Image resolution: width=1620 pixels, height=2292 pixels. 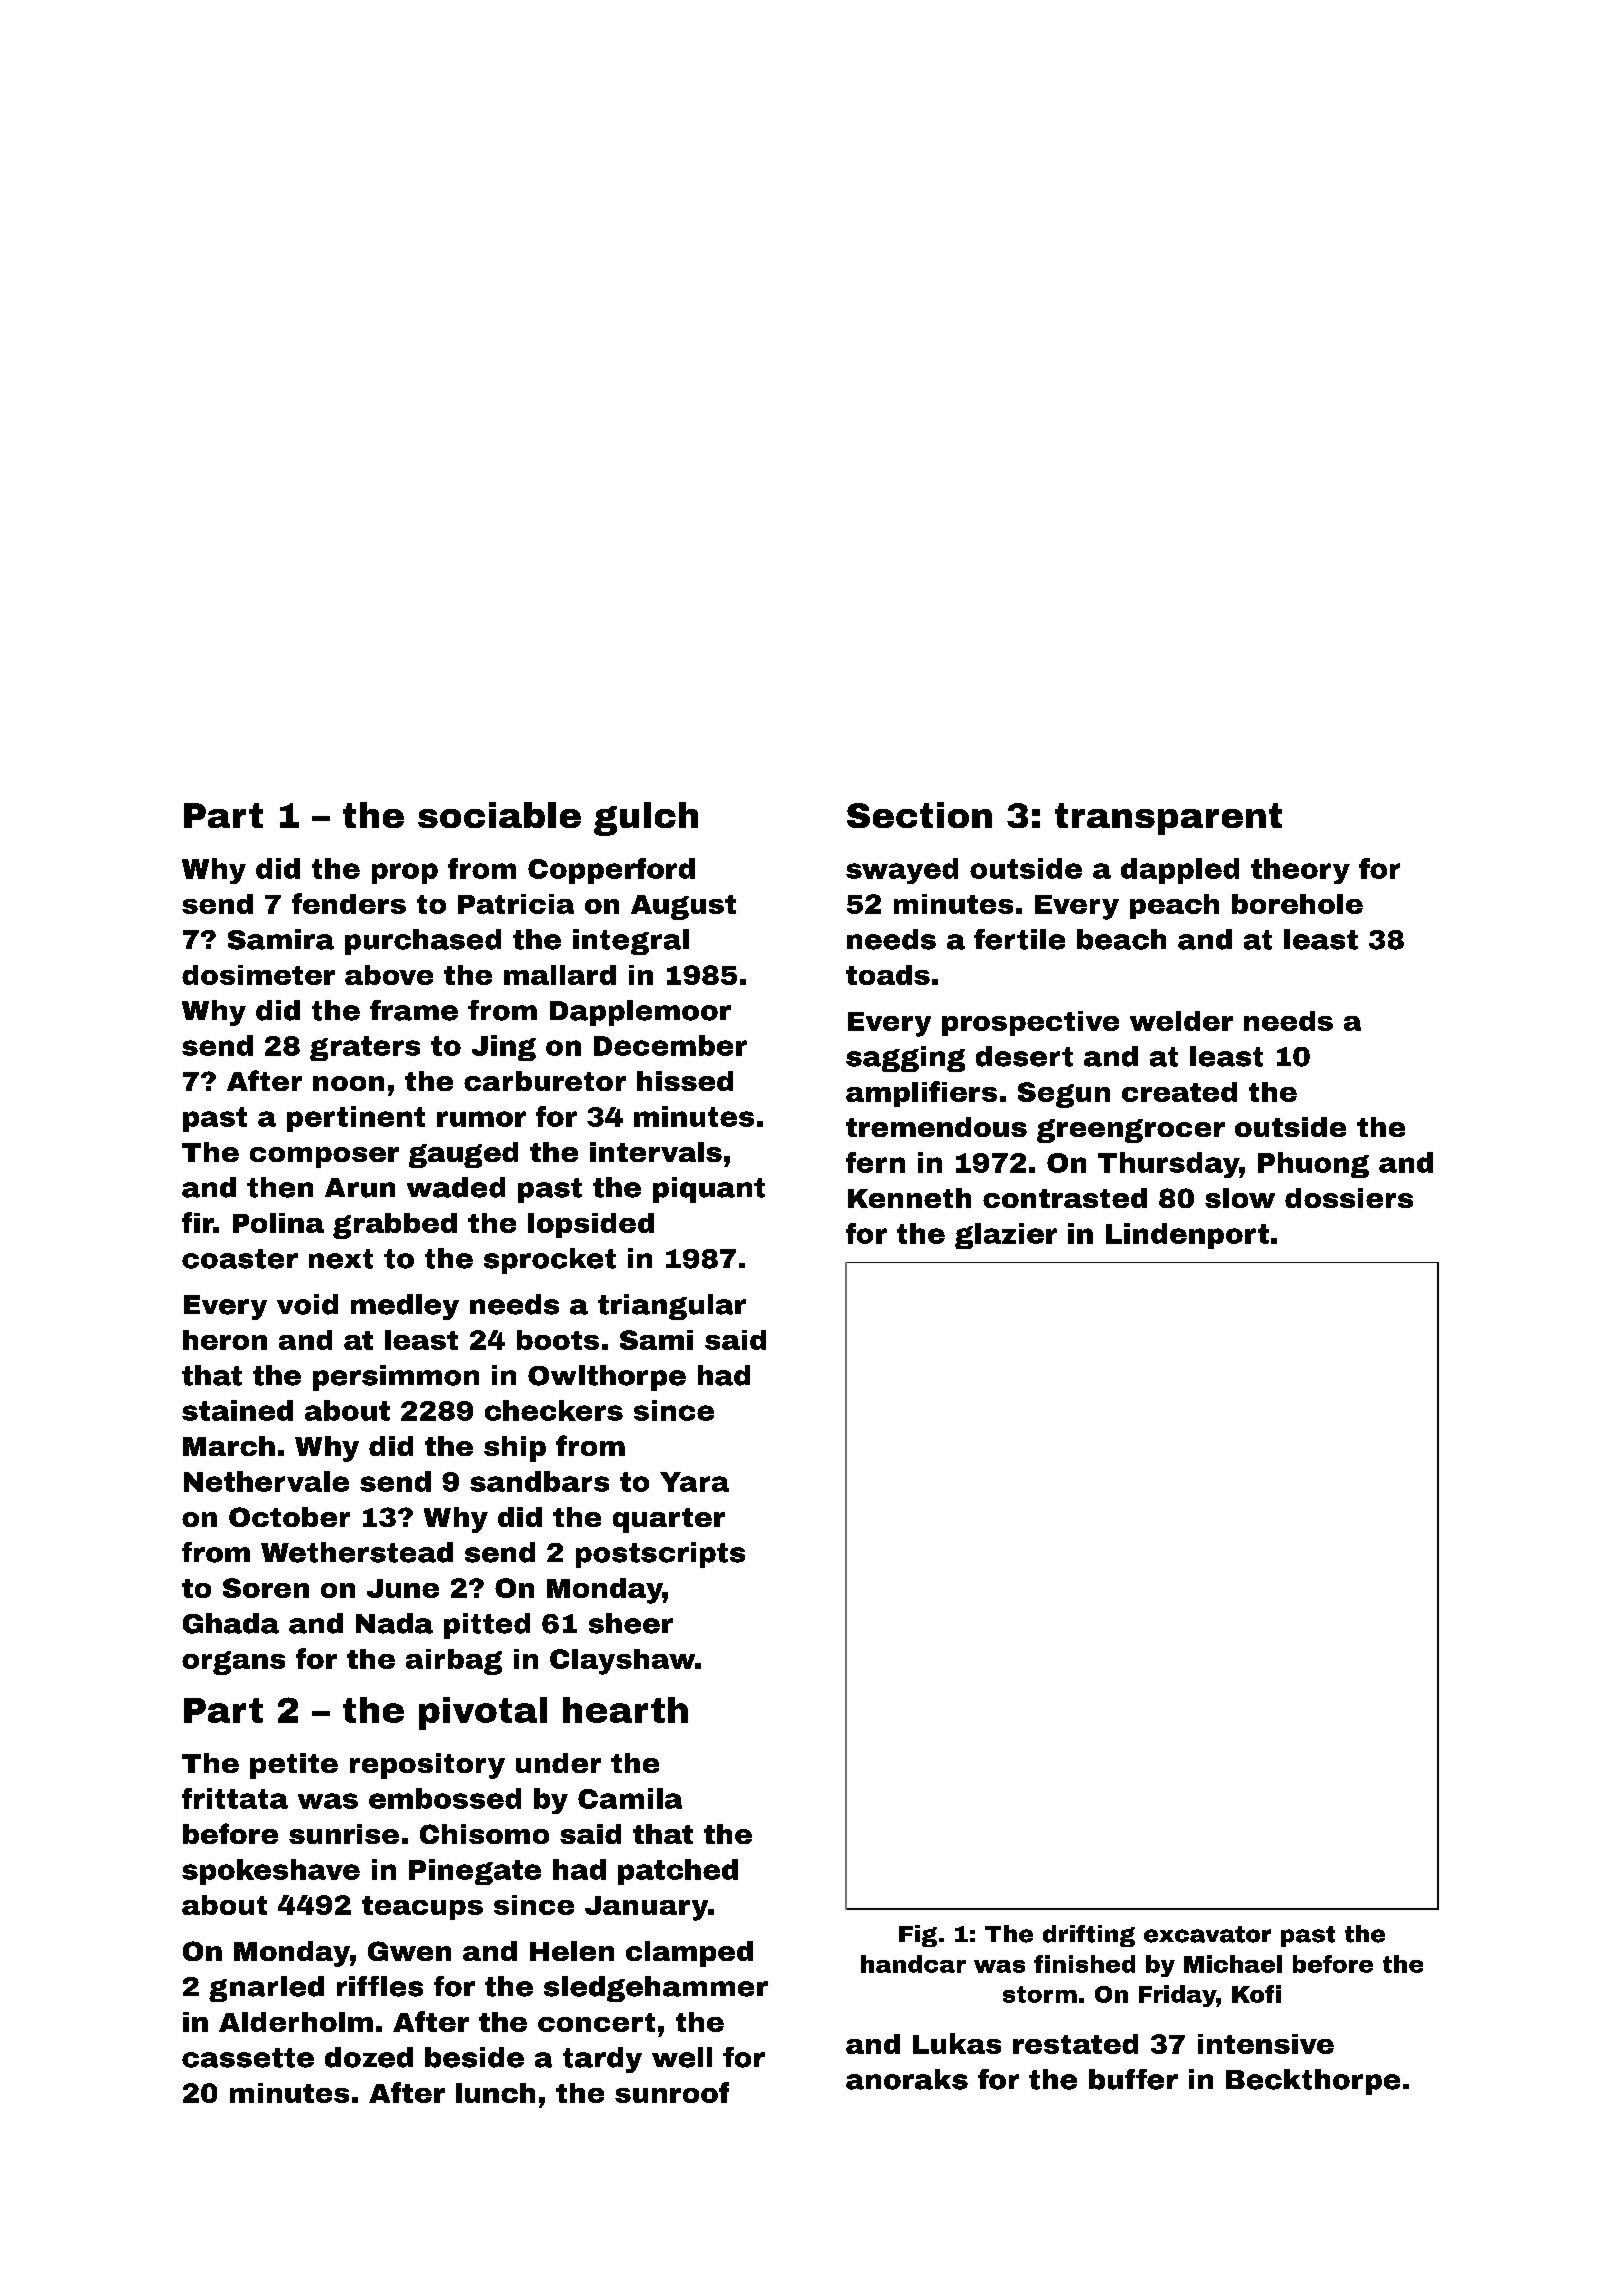 What do you see at coordinates (495, 2093) in the document?
I see `lunch` at bounding box center [495, 2093].
